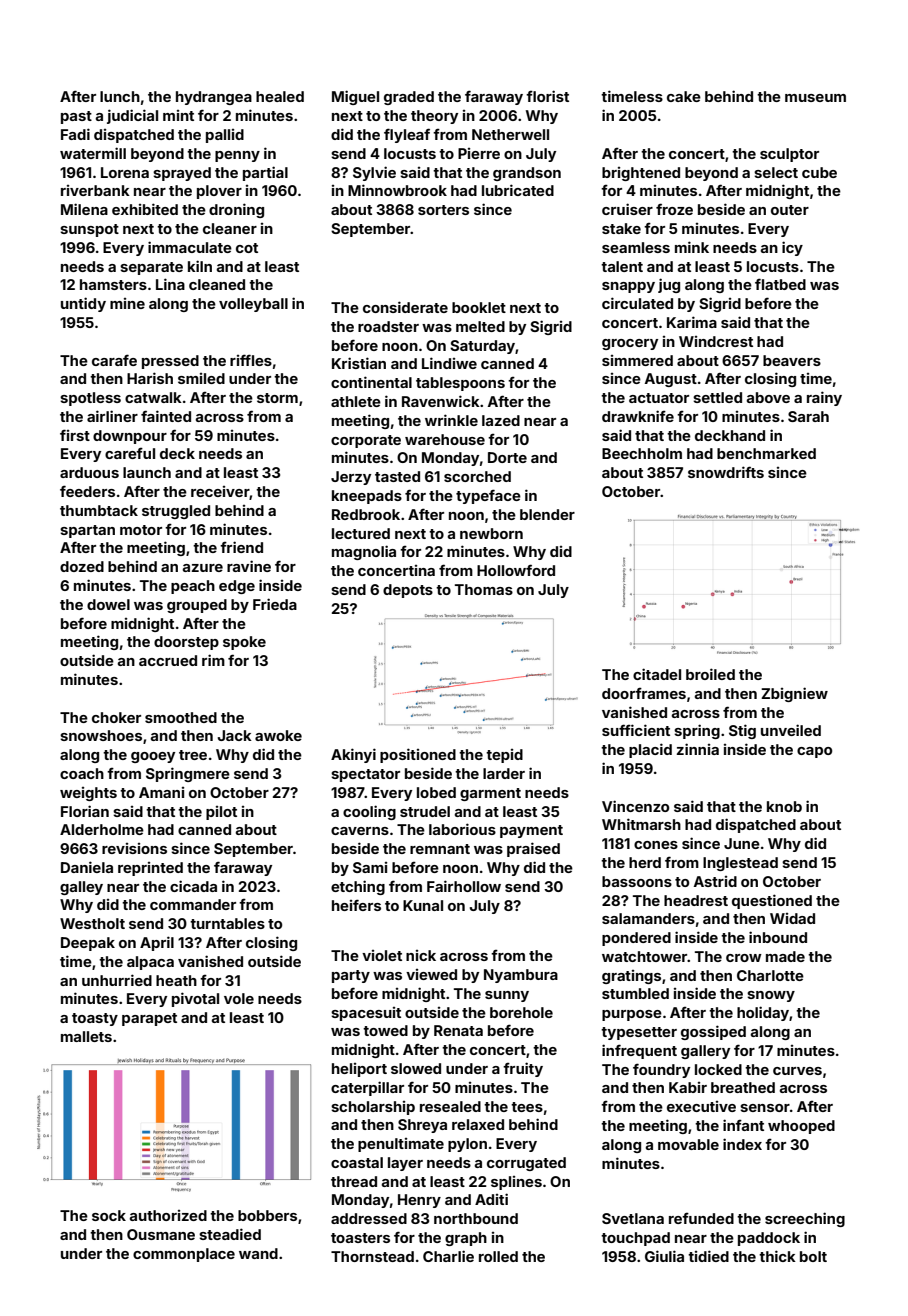 This screenshot has height=1316, width=908. What do you see at coordinates (631, 977) in the screenshot?
I see `gratings` at bounding box center [631, 977].
